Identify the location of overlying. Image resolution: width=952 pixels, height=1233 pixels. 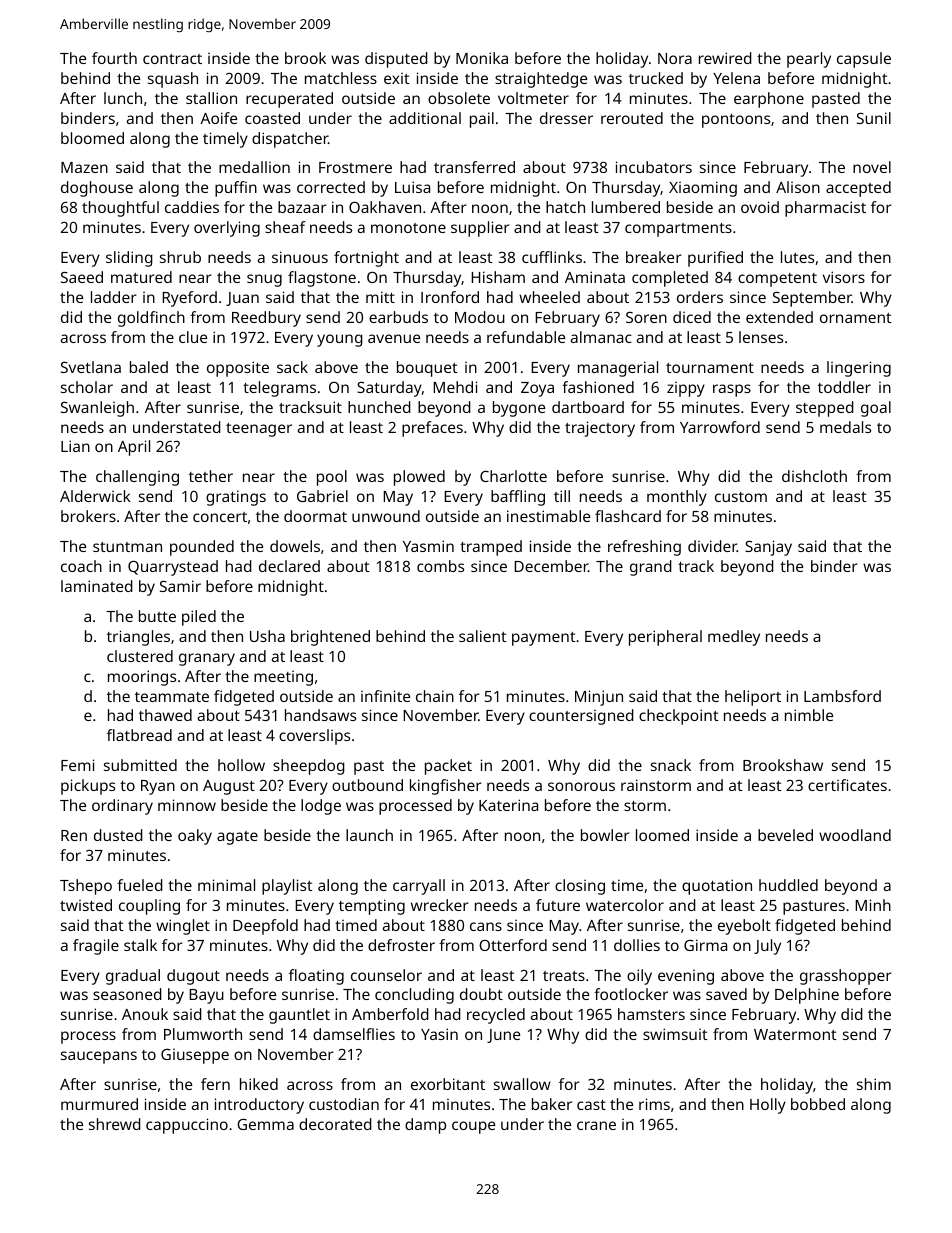
(227, 229).
